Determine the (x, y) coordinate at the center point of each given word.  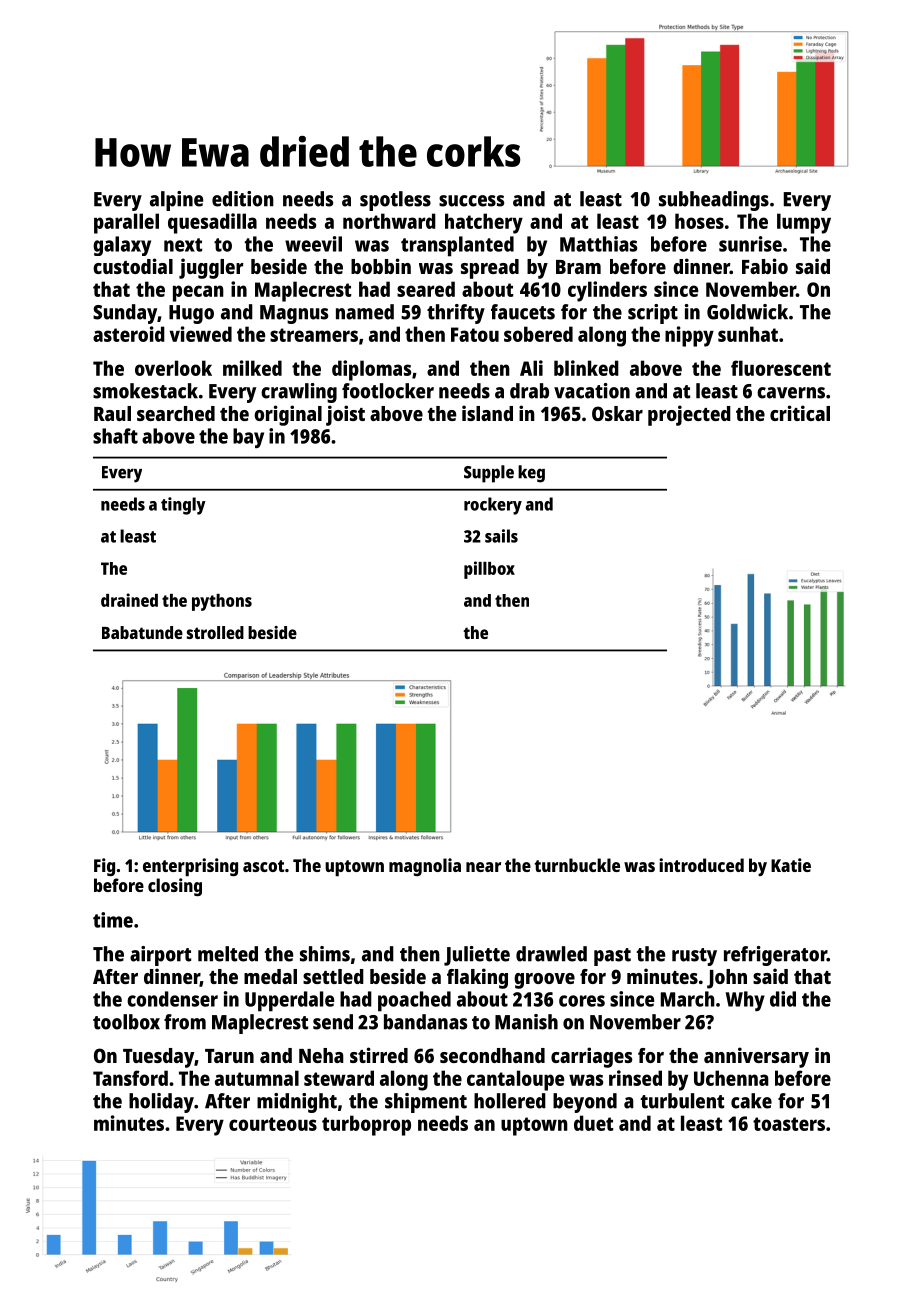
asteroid (129, 334)
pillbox (489, 570)
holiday (161, 1103)
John (727, 979)
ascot (263, 866)
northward (389, 221)
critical (800, 413)
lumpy (804, 223)
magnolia (425, 867)
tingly (183, 506)
